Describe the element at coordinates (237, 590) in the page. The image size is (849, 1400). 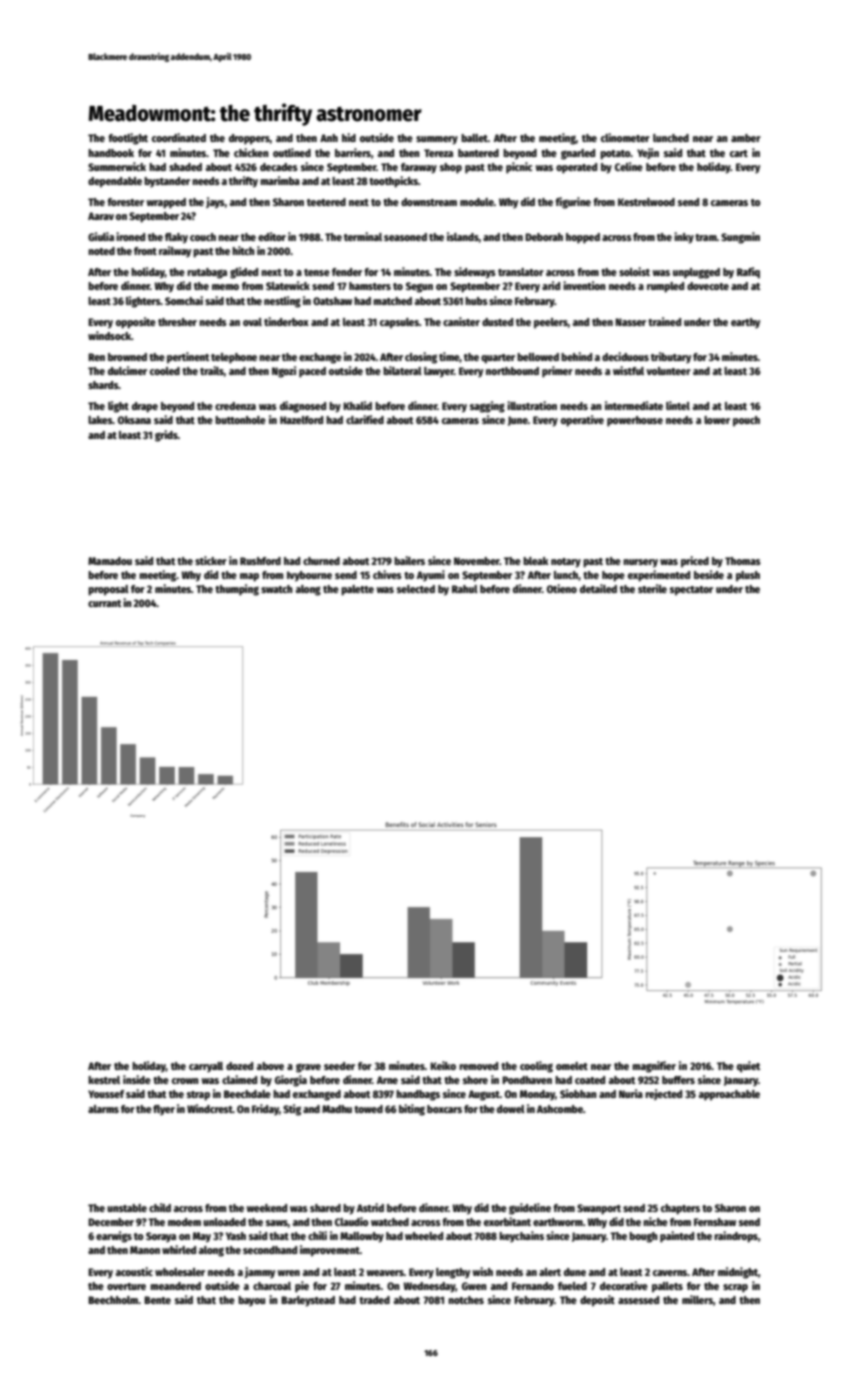
I see `thumping` at that location.
